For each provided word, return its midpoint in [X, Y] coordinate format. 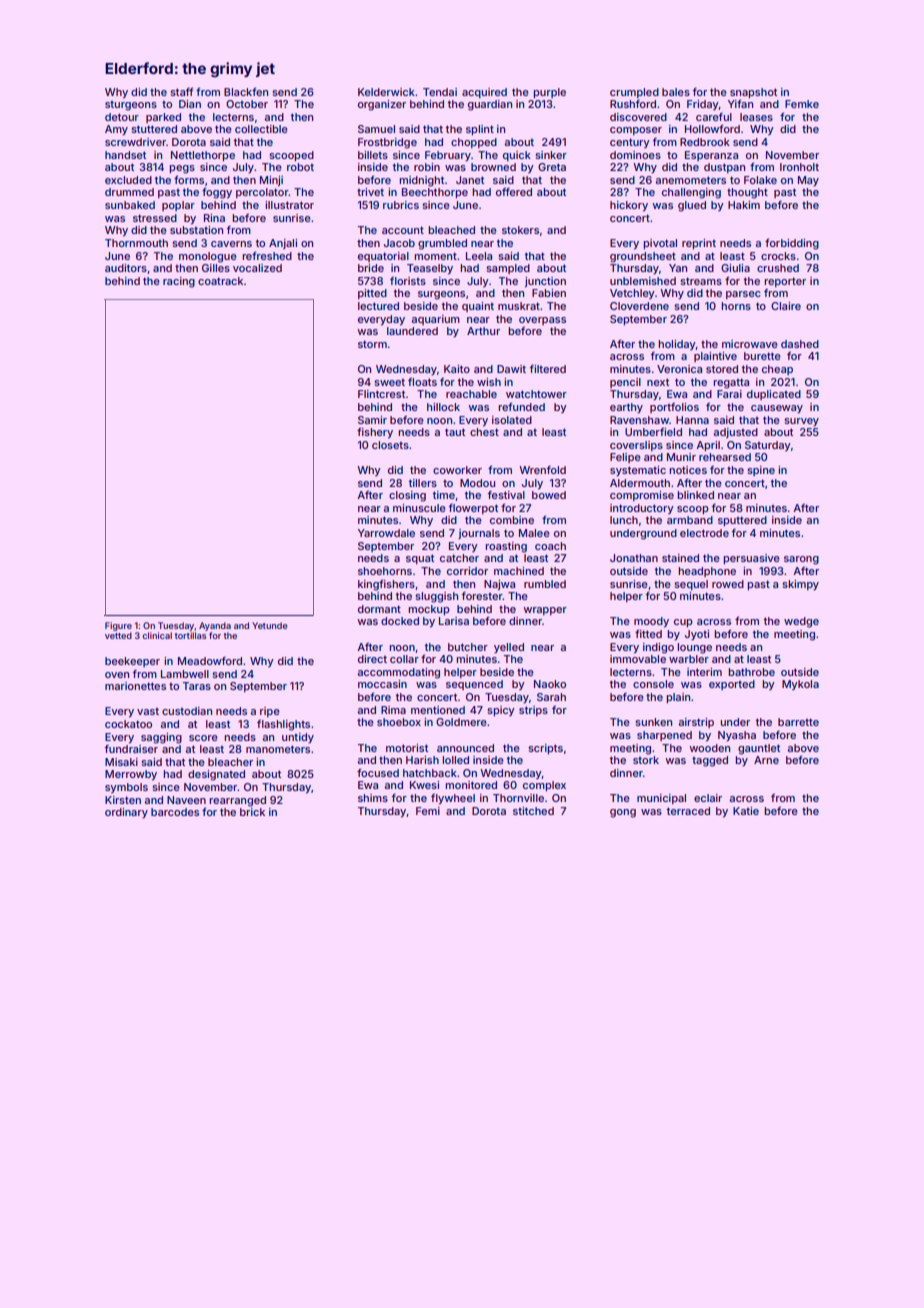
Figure [118, 626]
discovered [638, 117]
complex [544, 786]
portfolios [674, 408]
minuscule [419, 508]
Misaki [121, 762]
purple [550, 93]
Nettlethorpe [203, 156]
